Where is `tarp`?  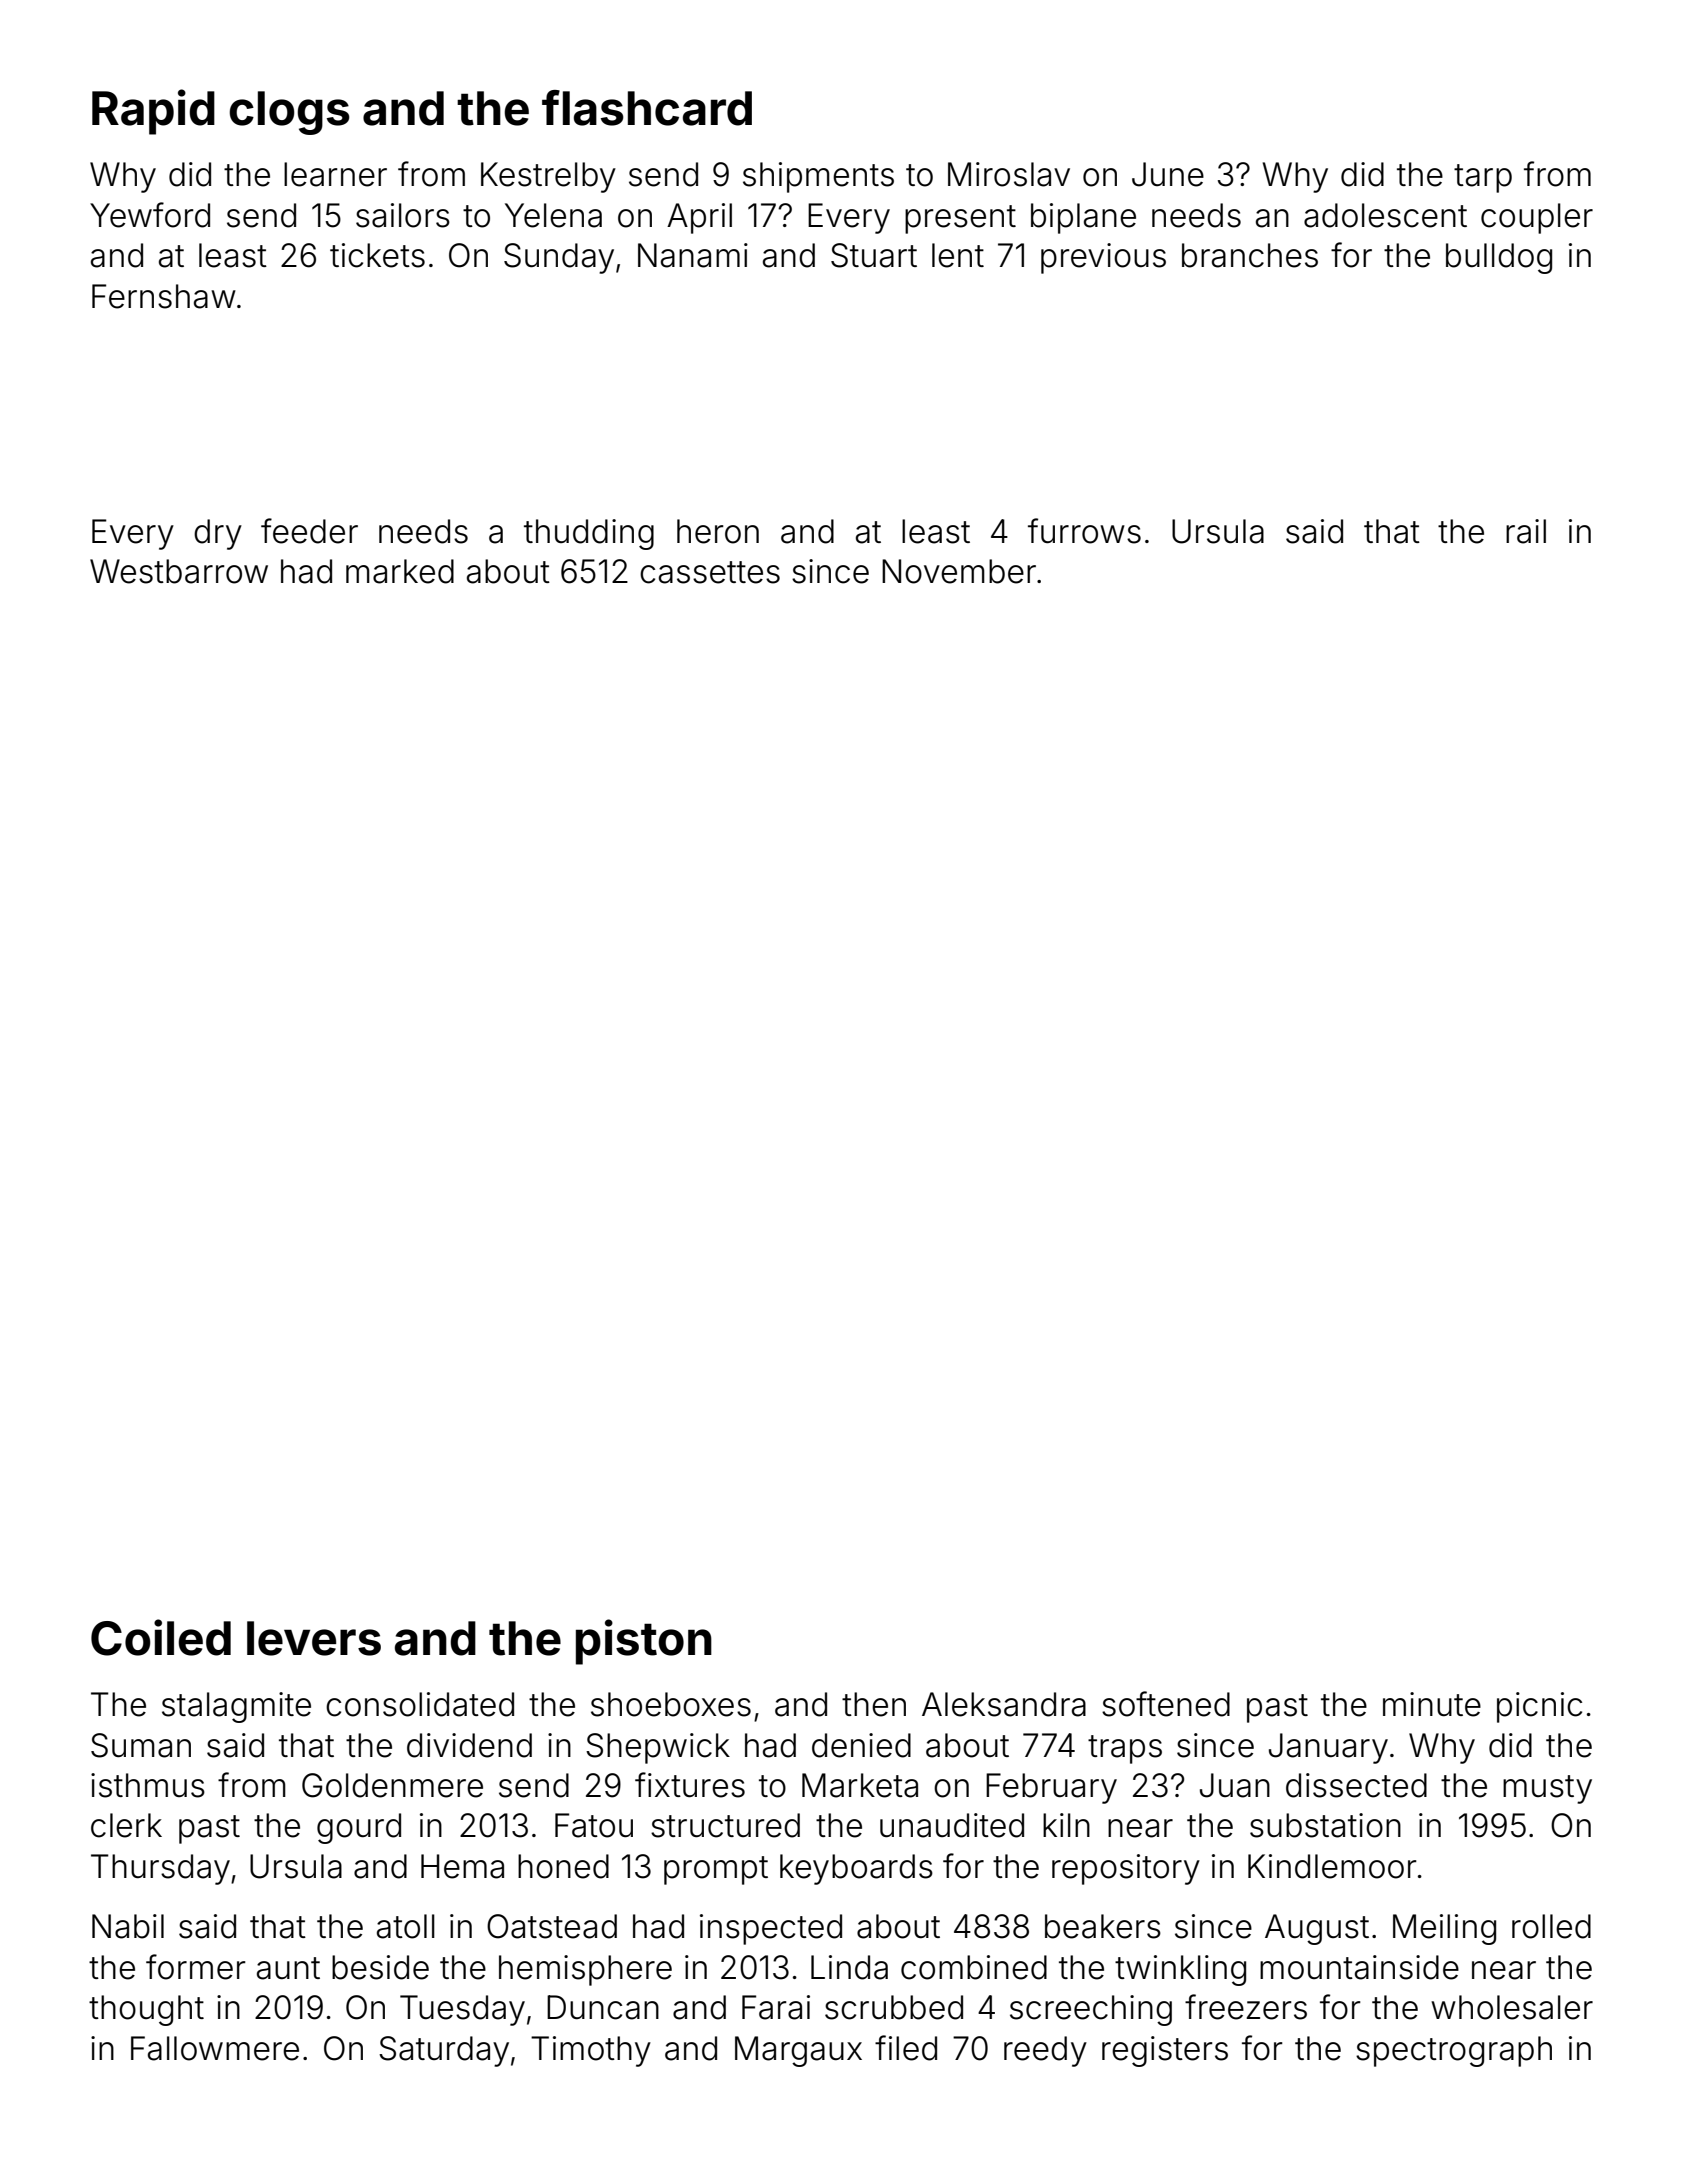 tarp is located at coordinates (1483, 178).
